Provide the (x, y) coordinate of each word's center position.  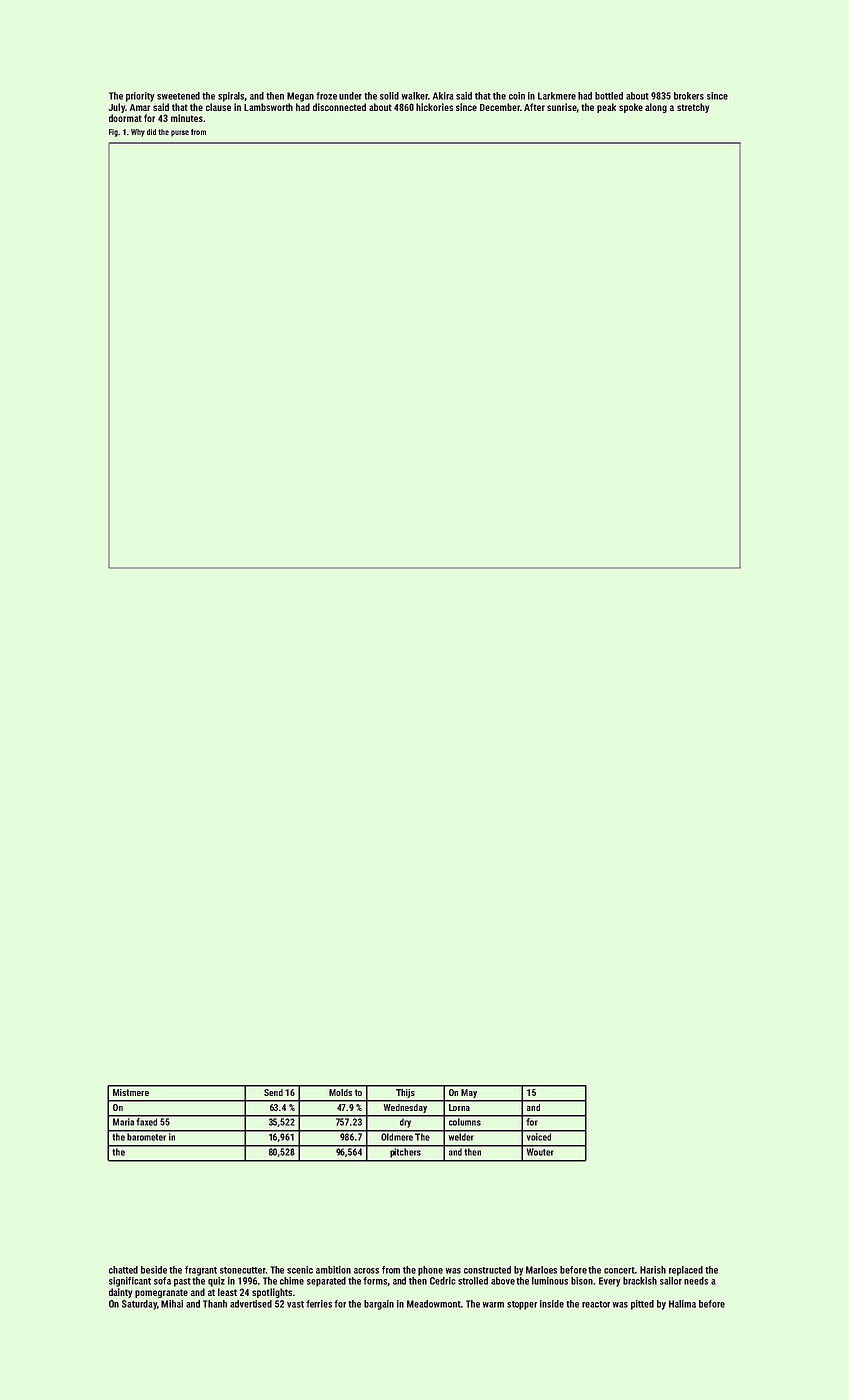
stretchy (693, 108)
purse (180, 133)
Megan (300, 97)
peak (606, 108)
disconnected (339, 107)
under (350, 96)
